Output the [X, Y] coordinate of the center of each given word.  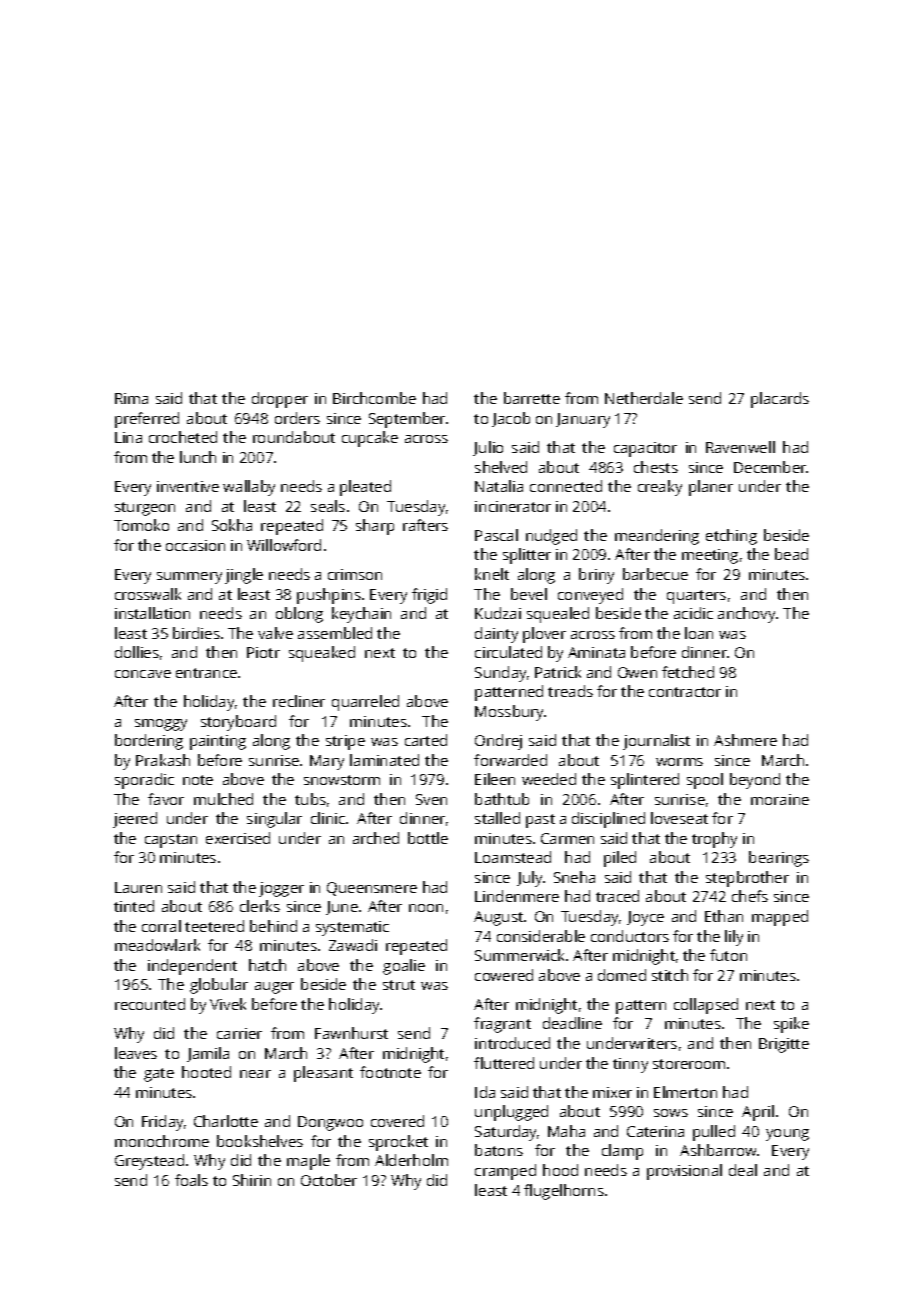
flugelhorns [564, 1192]
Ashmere [745, 740]
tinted [134, 906]
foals [191, 1180]
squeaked [322, 654]
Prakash [163, 760]
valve [275, 633]
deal [743, 1170]
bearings [779, 859]
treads [570, 691]
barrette [532, 398]
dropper [280, 400]
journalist [656, 742]
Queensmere [372, 889]
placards [780, 400]
